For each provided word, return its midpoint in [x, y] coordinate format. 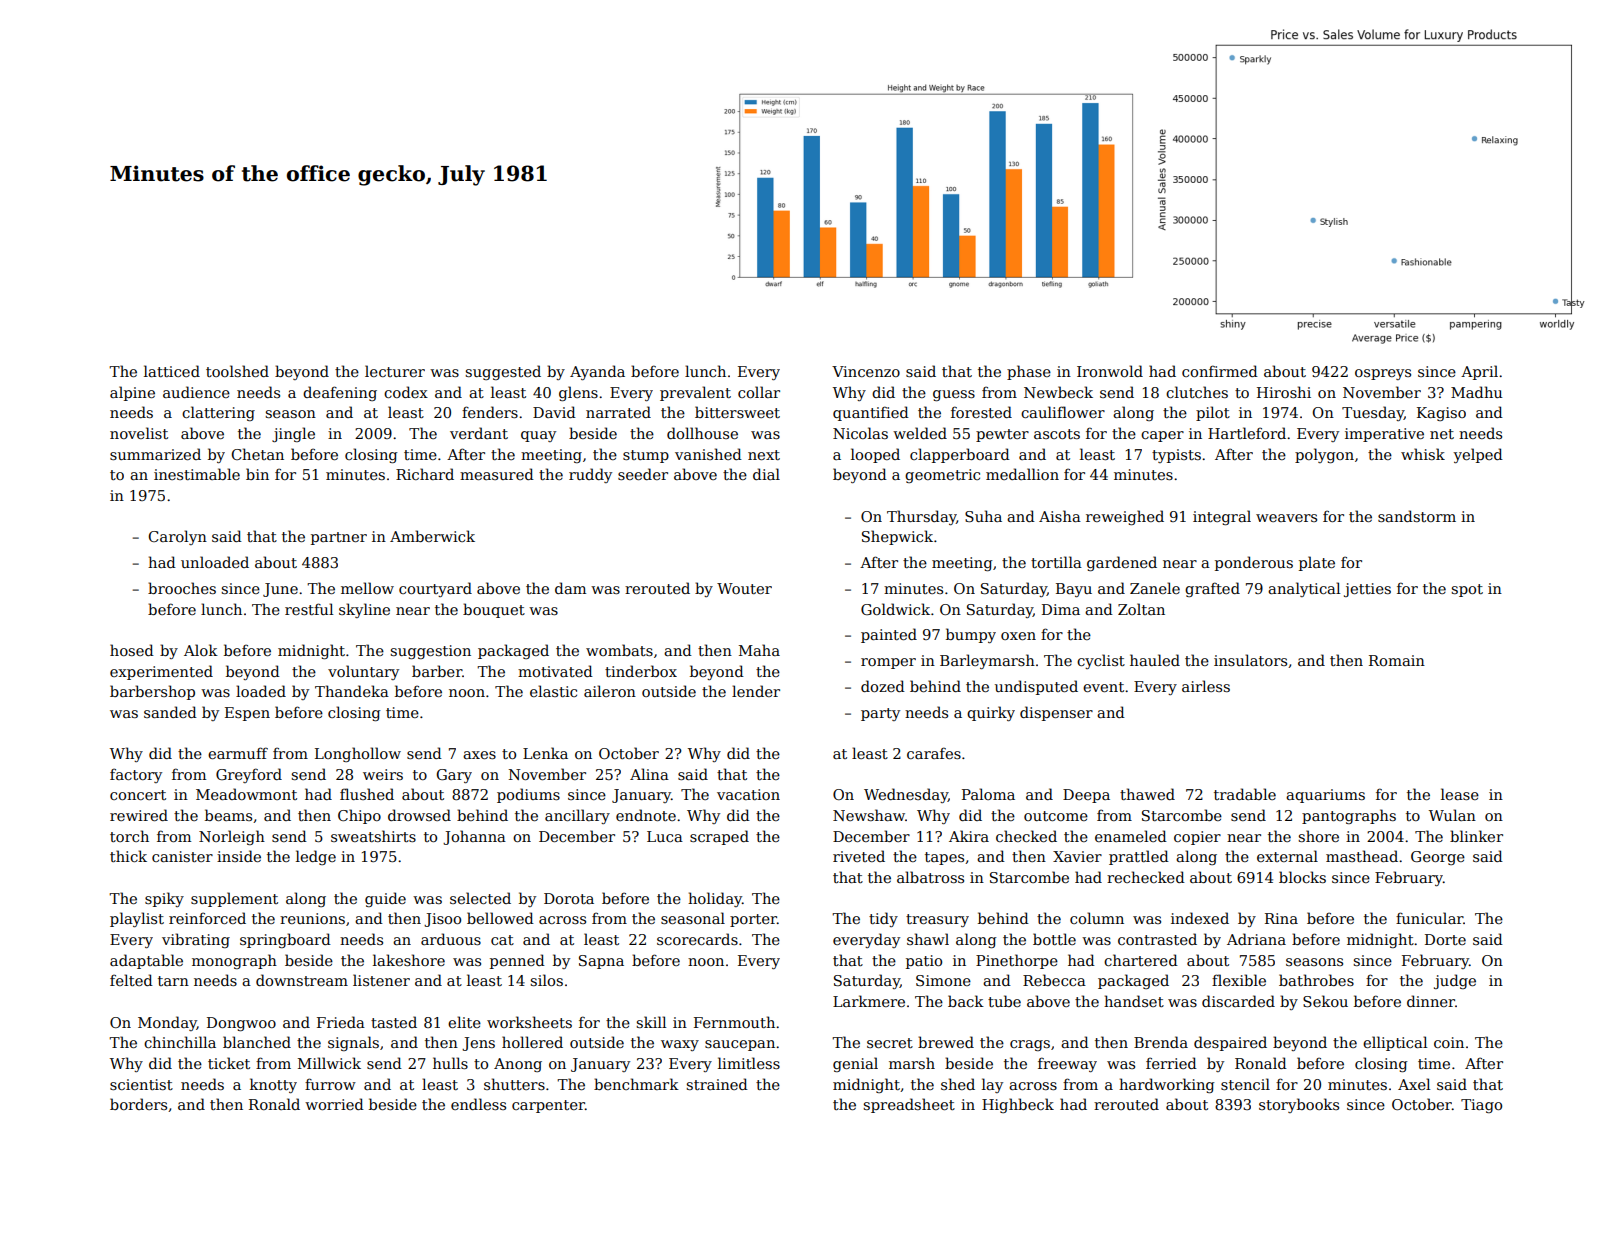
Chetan [257, 454]
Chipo [359, 816]
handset [1134, 1001]
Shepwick [897, 537]
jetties [1367, 590]
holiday [715, 899]
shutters [514, 1084]
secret [890, 1043]
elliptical [1395, 1043]
